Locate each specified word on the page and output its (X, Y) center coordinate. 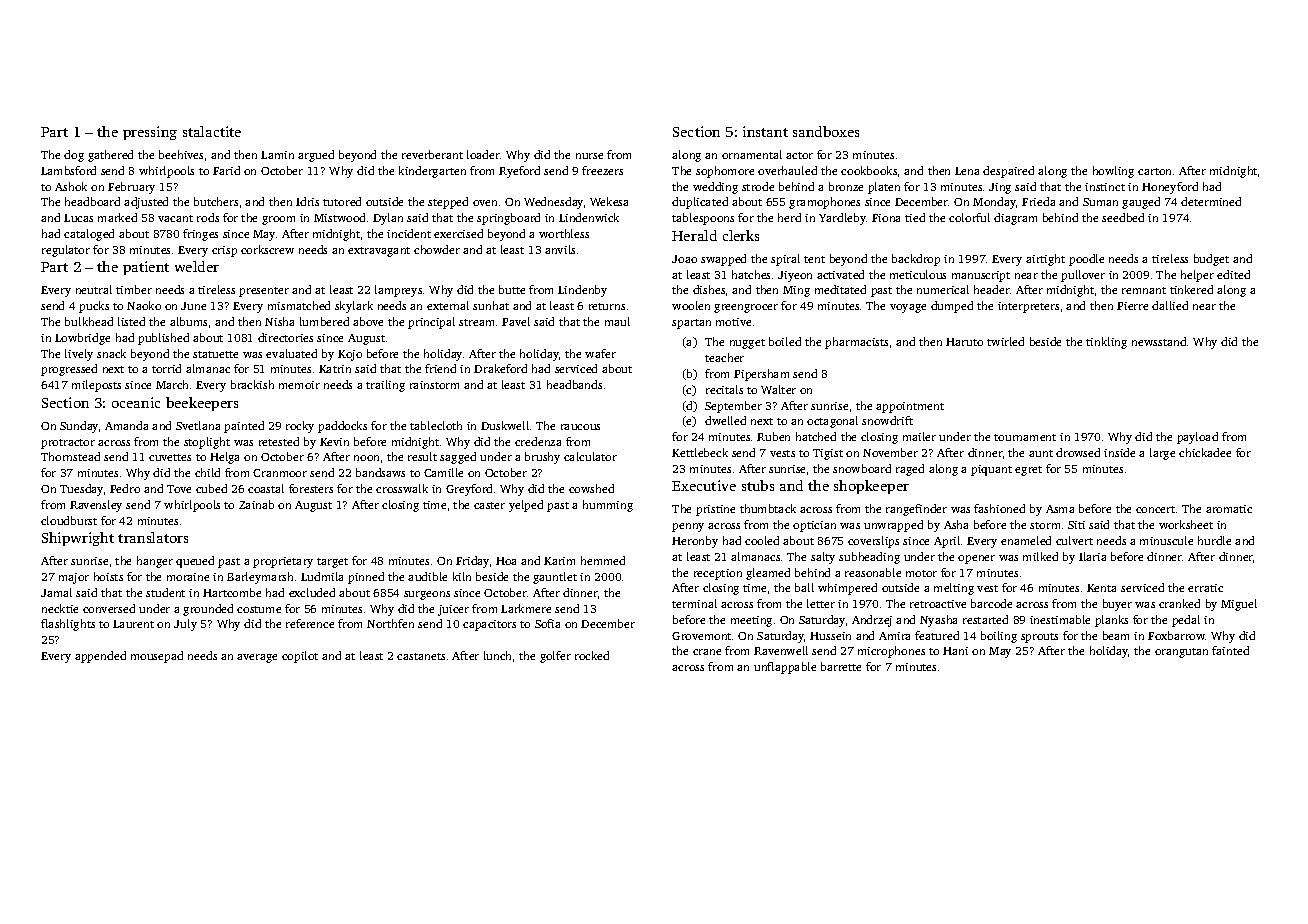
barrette (841, 666)
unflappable (785, 668)
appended (100, 657)
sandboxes (826, 131)
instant (765, 131)
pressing (150, 133)
